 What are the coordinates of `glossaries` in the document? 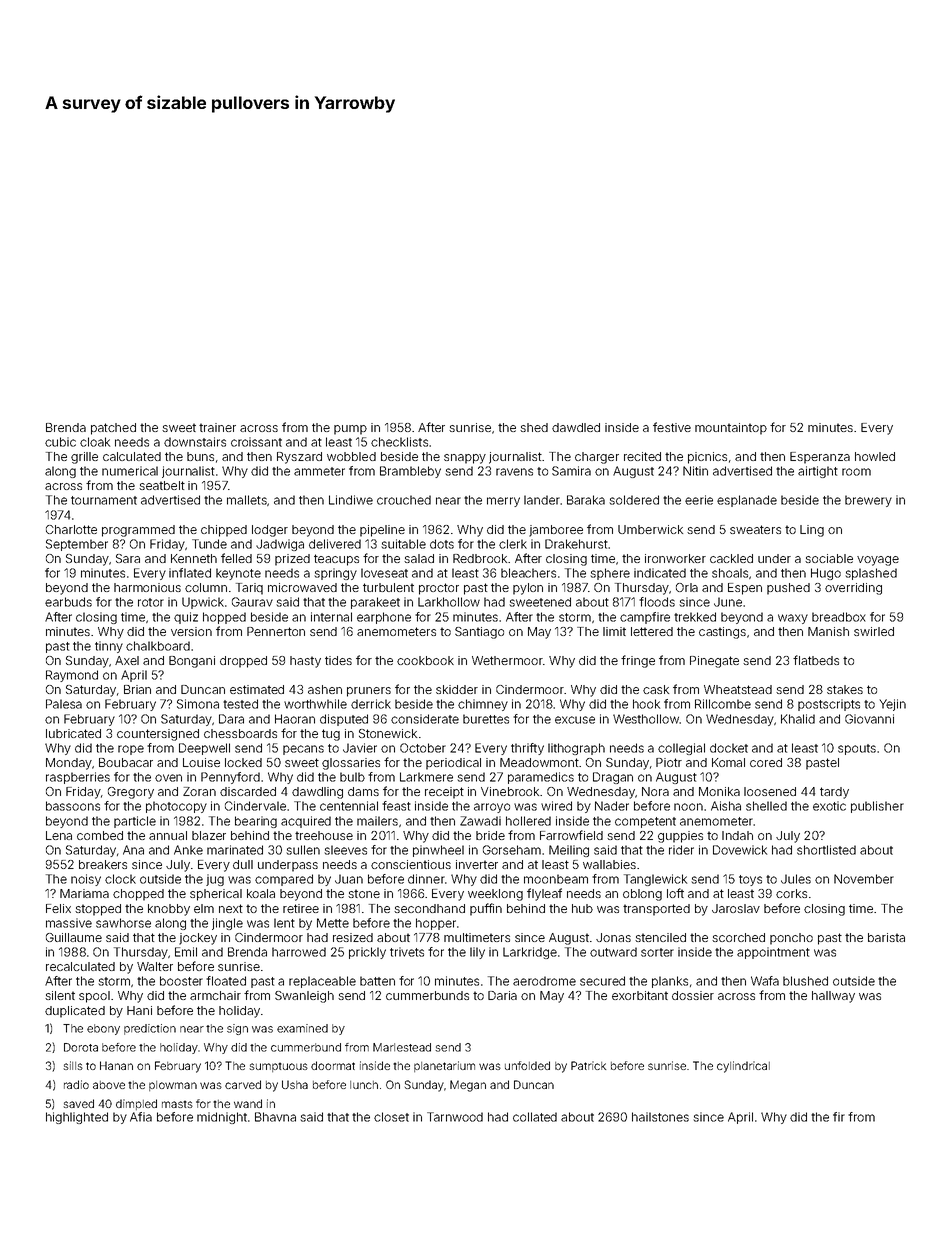 It's located at (351, 764).
